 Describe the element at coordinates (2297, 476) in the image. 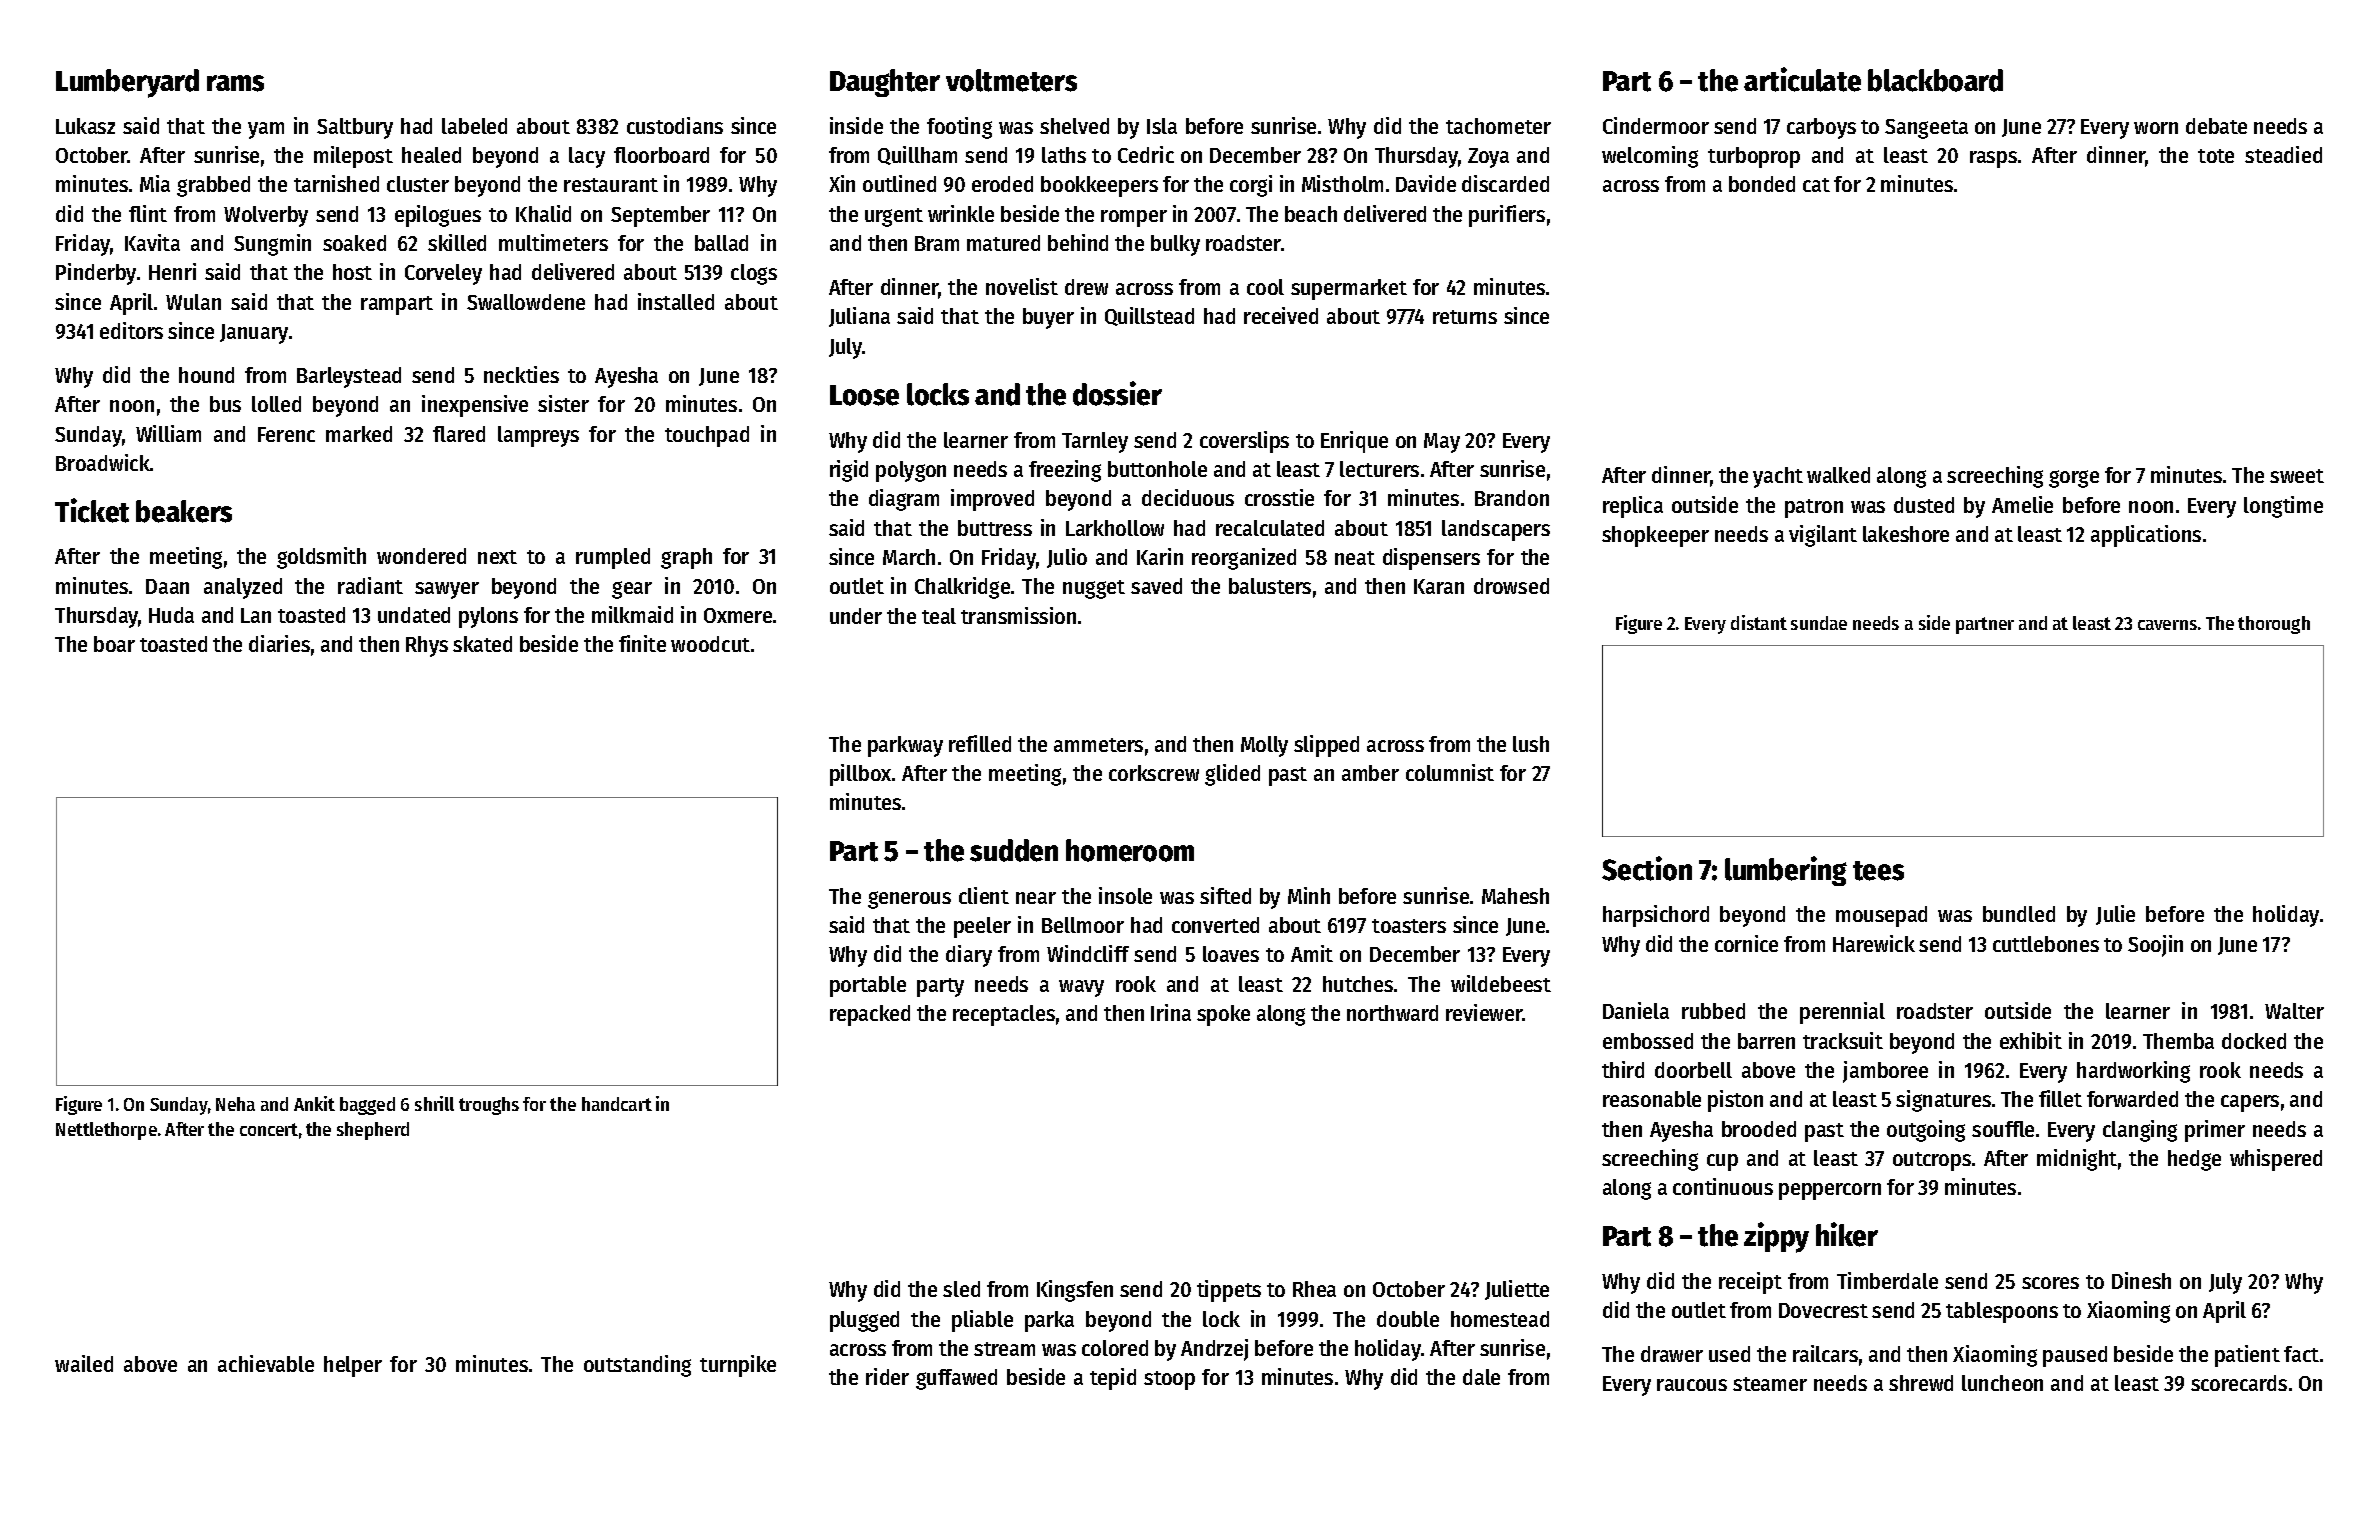

I see `sweet` at that location.
